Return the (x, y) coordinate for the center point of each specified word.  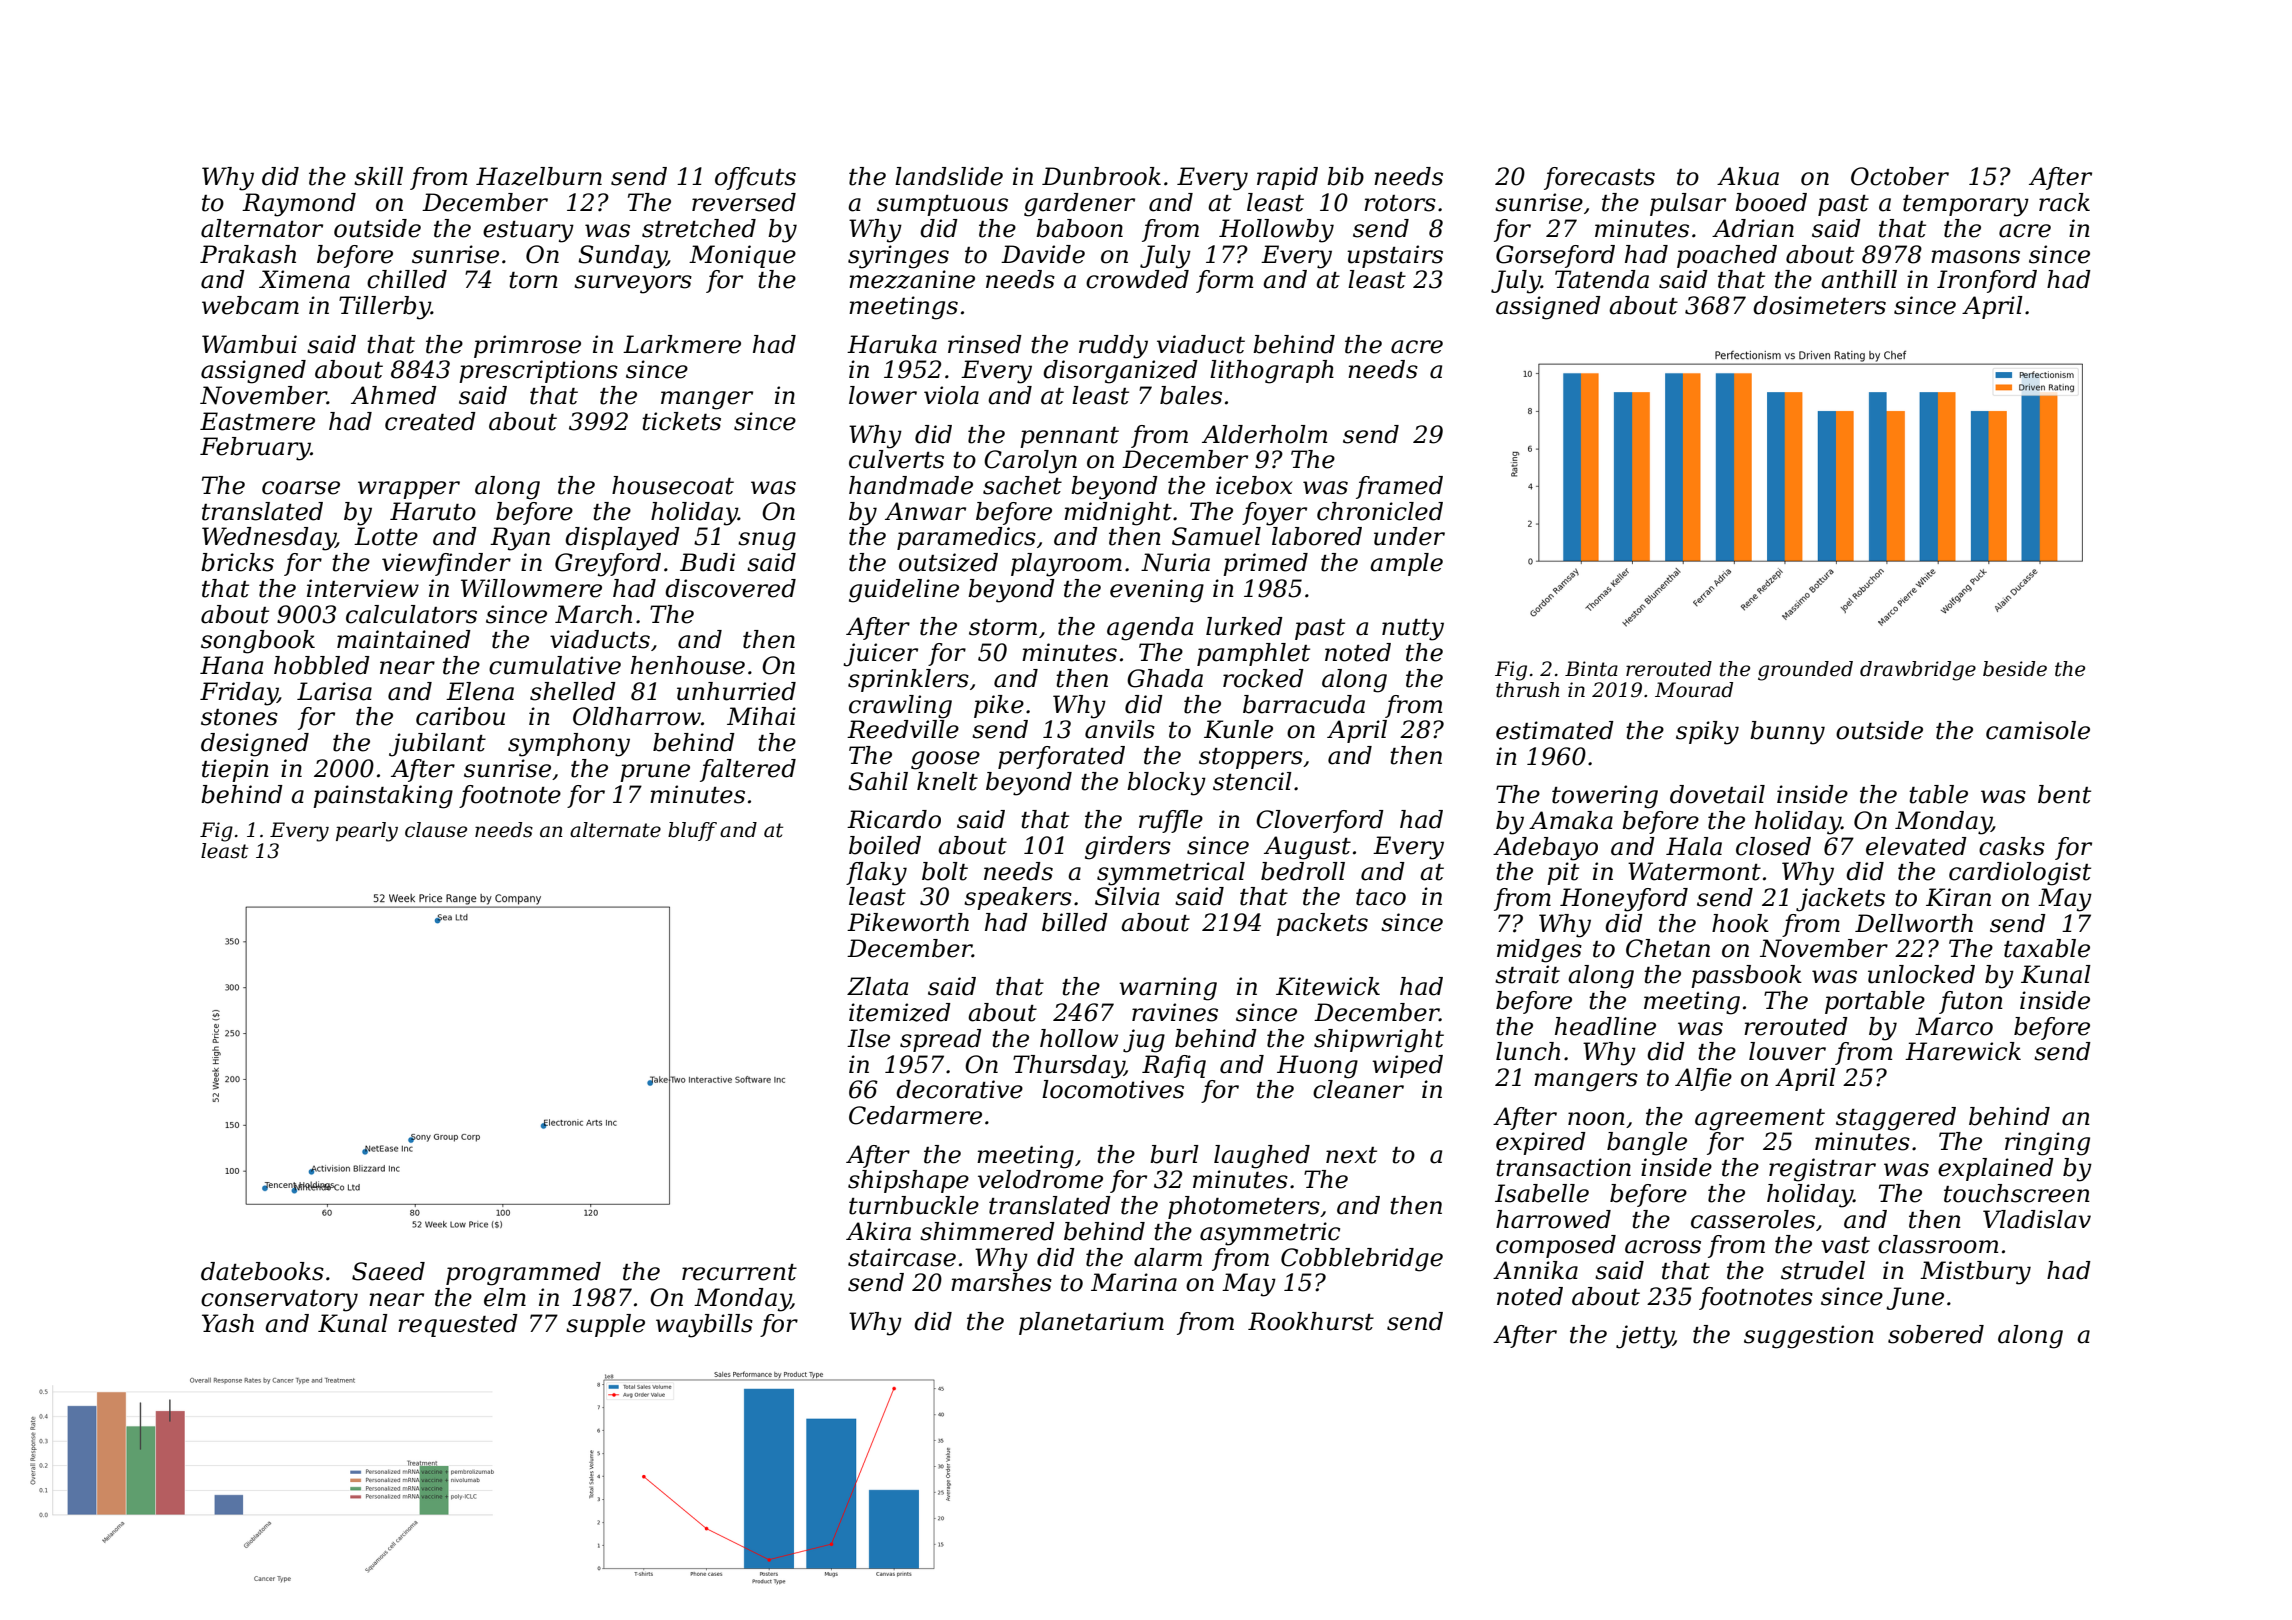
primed (1265, 564)
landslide (949, 176)
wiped (1407, 1066)
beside (2015, 669)
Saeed (388, 1271)
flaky (876, 874)
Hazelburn (539, 176)
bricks (237, 562)
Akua (1748, 176)
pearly (367, 832)
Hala (1694, 846)
